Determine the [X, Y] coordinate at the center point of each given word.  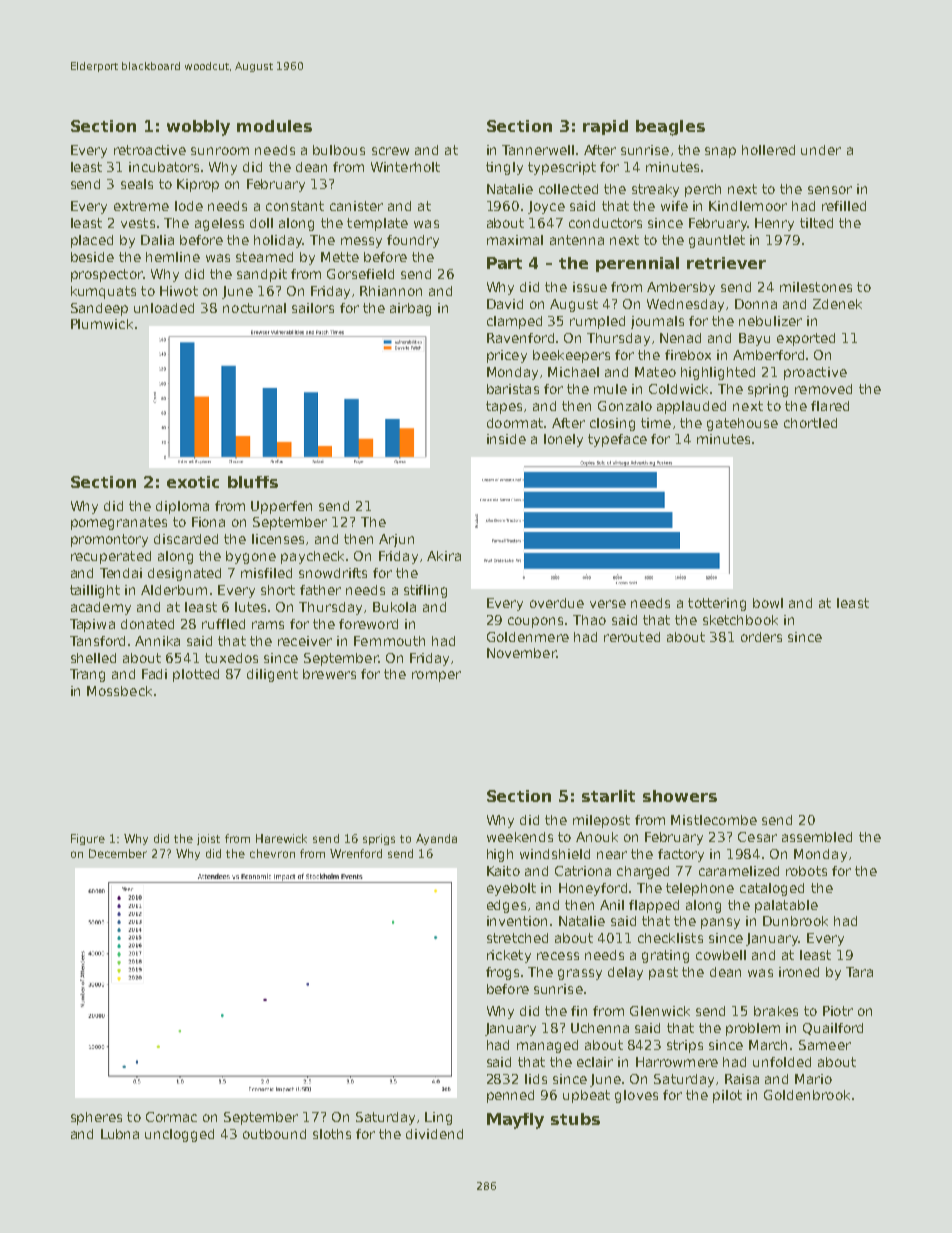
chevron [272, 853]
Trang [87, 675]
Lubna [120, 1134]
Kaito [503, 871]
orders [761, 637]
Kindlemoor [748, 206]
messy [361, 242]
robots [806, 871]
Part [504, 263]
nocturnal [254, 308]
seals [137, 184]
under [821, 150]
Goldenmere [528, 637]
